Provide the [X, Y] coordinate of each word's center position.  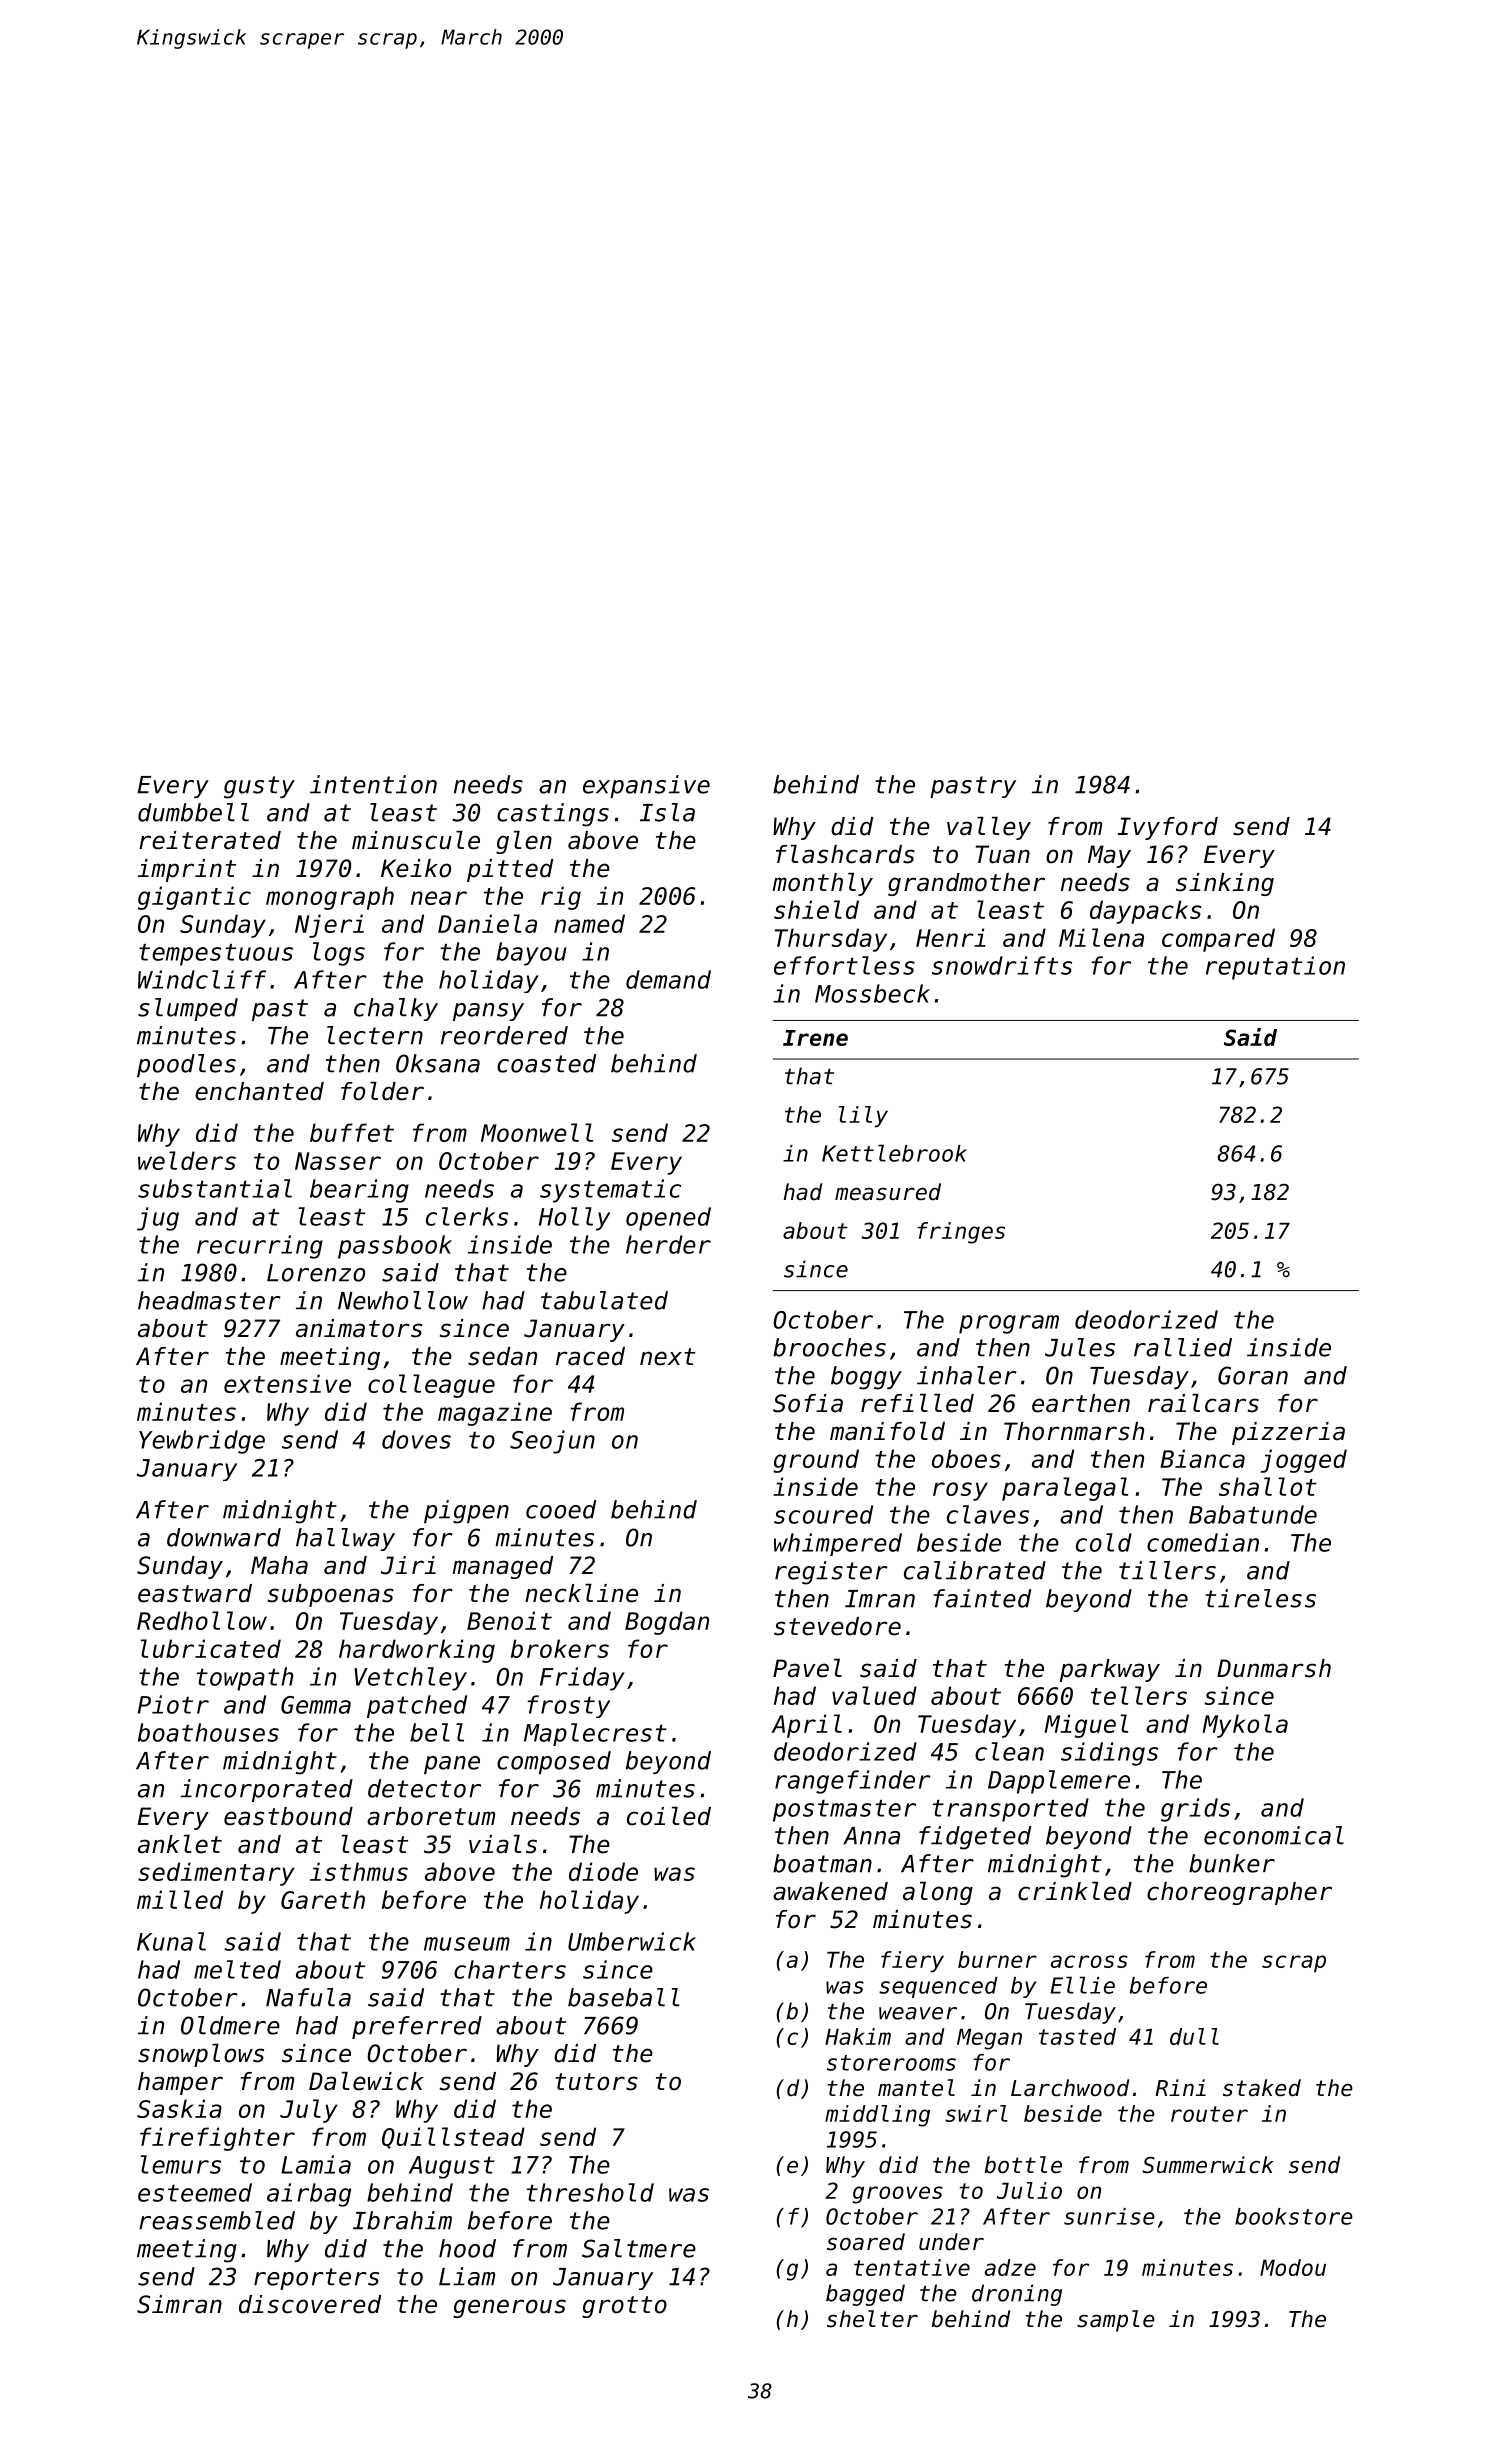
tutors [596, 2082]
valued [874, 1695]
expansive [646, 786]
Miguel [1086, 1726]
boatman [822, 1863]
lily [863, 1117]
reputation [1275, 968]
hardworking [417, 1651]
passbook [395, 1247]
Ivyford [1168, 828]
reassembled [217, 2220]
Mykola [1245, 1726]
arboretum [431, 1816]
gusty [259, 787]
